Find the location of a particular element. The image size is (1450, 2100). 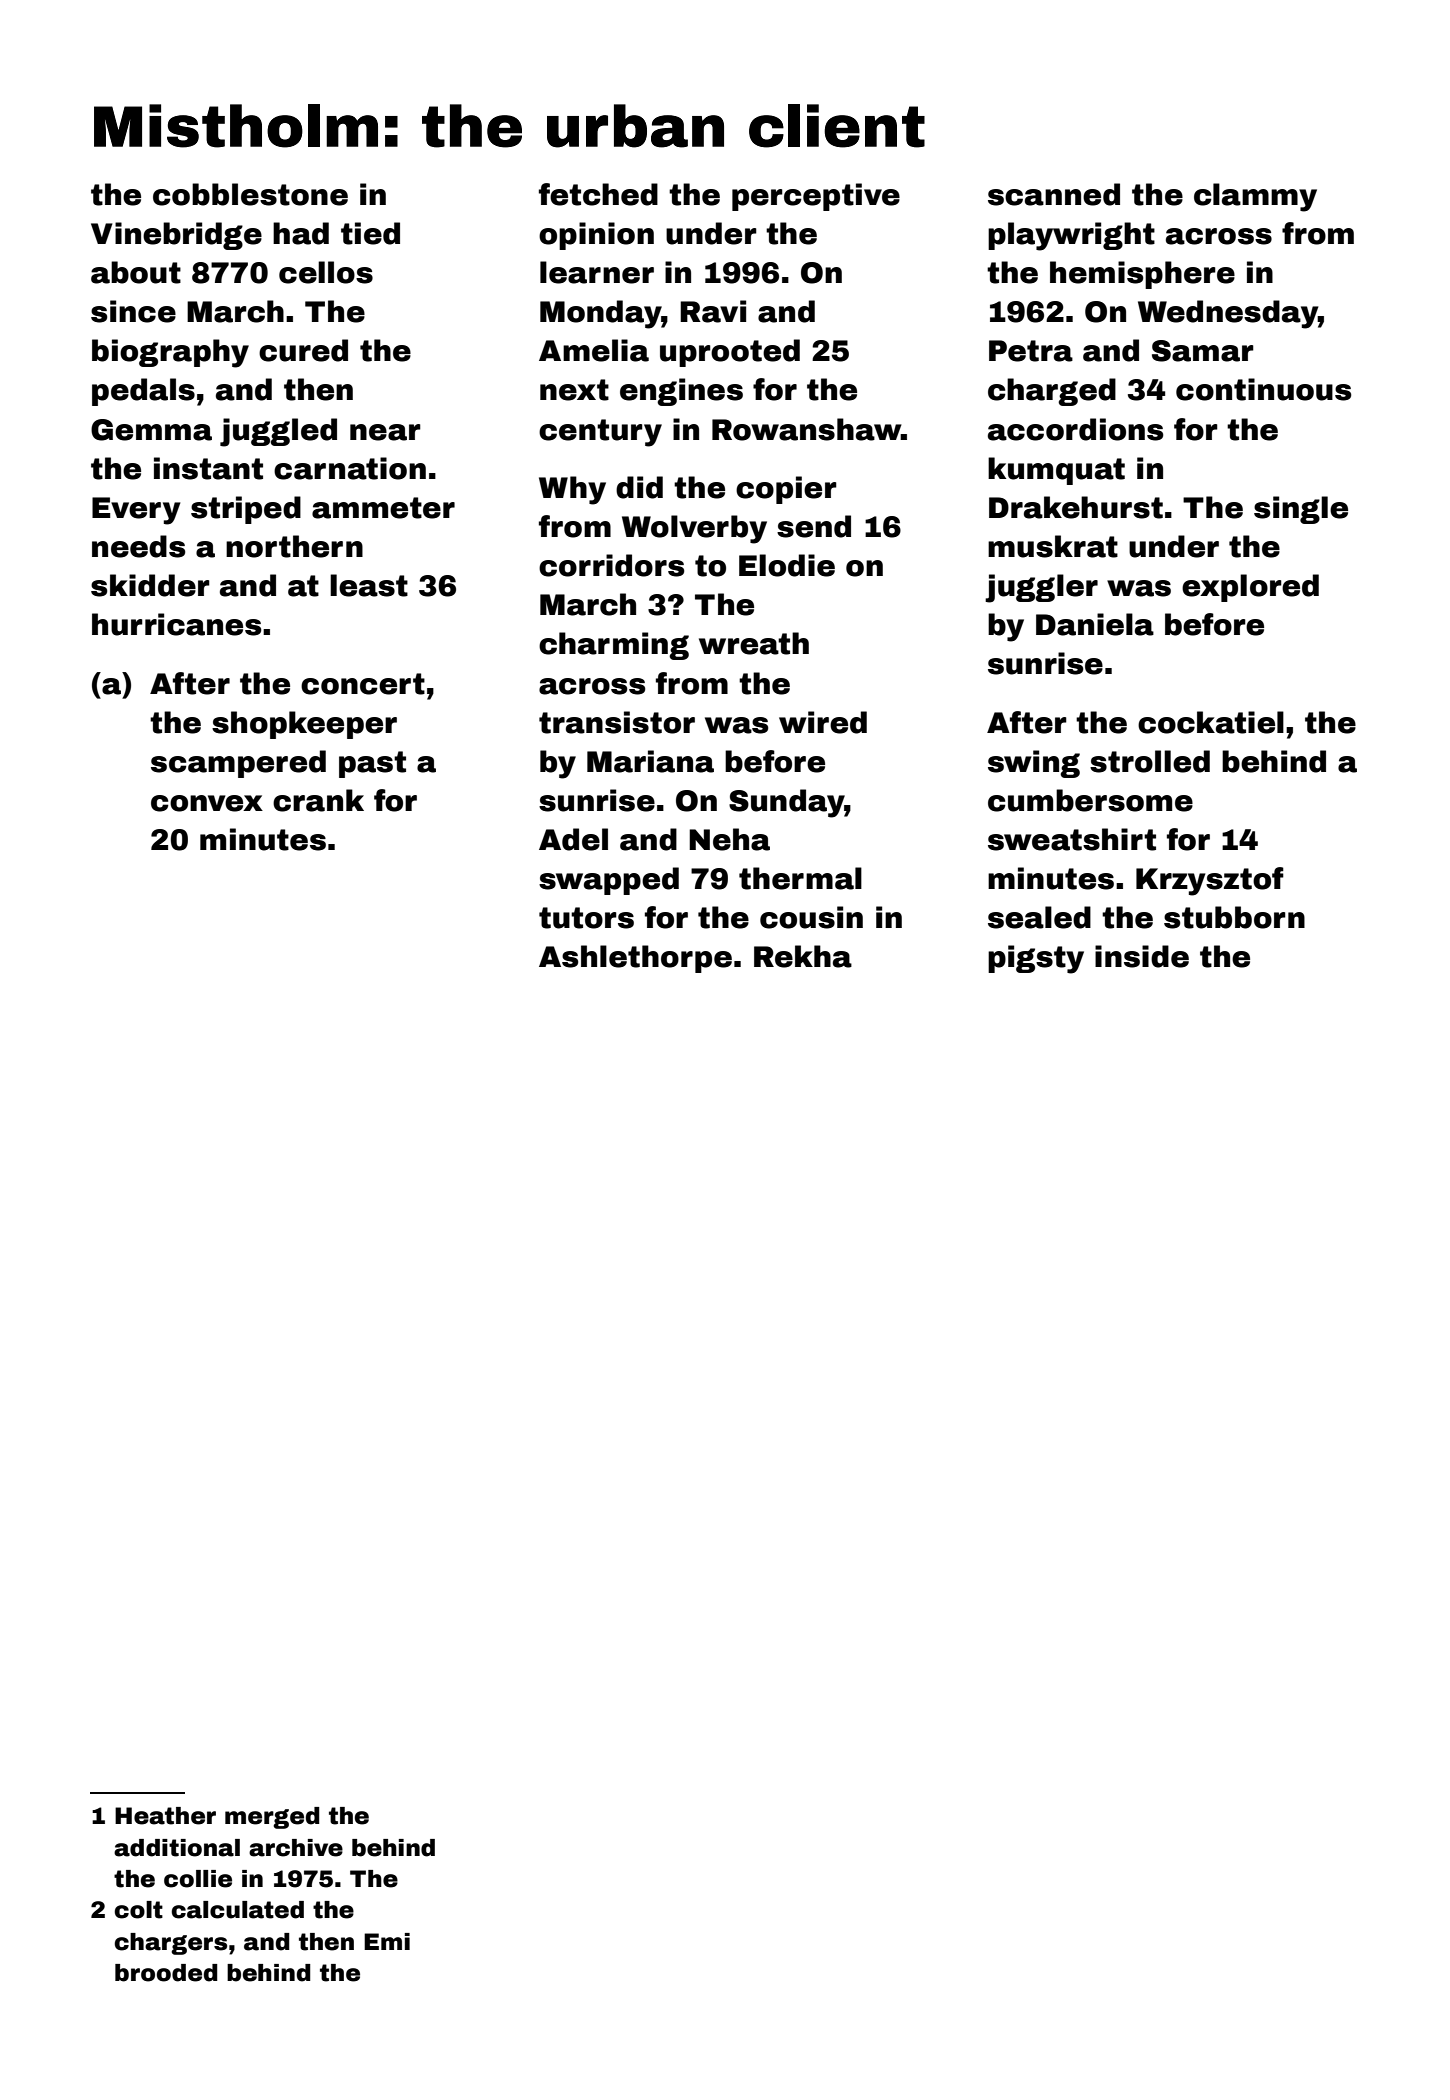

juggler is located at coordinates (1041, 588).
